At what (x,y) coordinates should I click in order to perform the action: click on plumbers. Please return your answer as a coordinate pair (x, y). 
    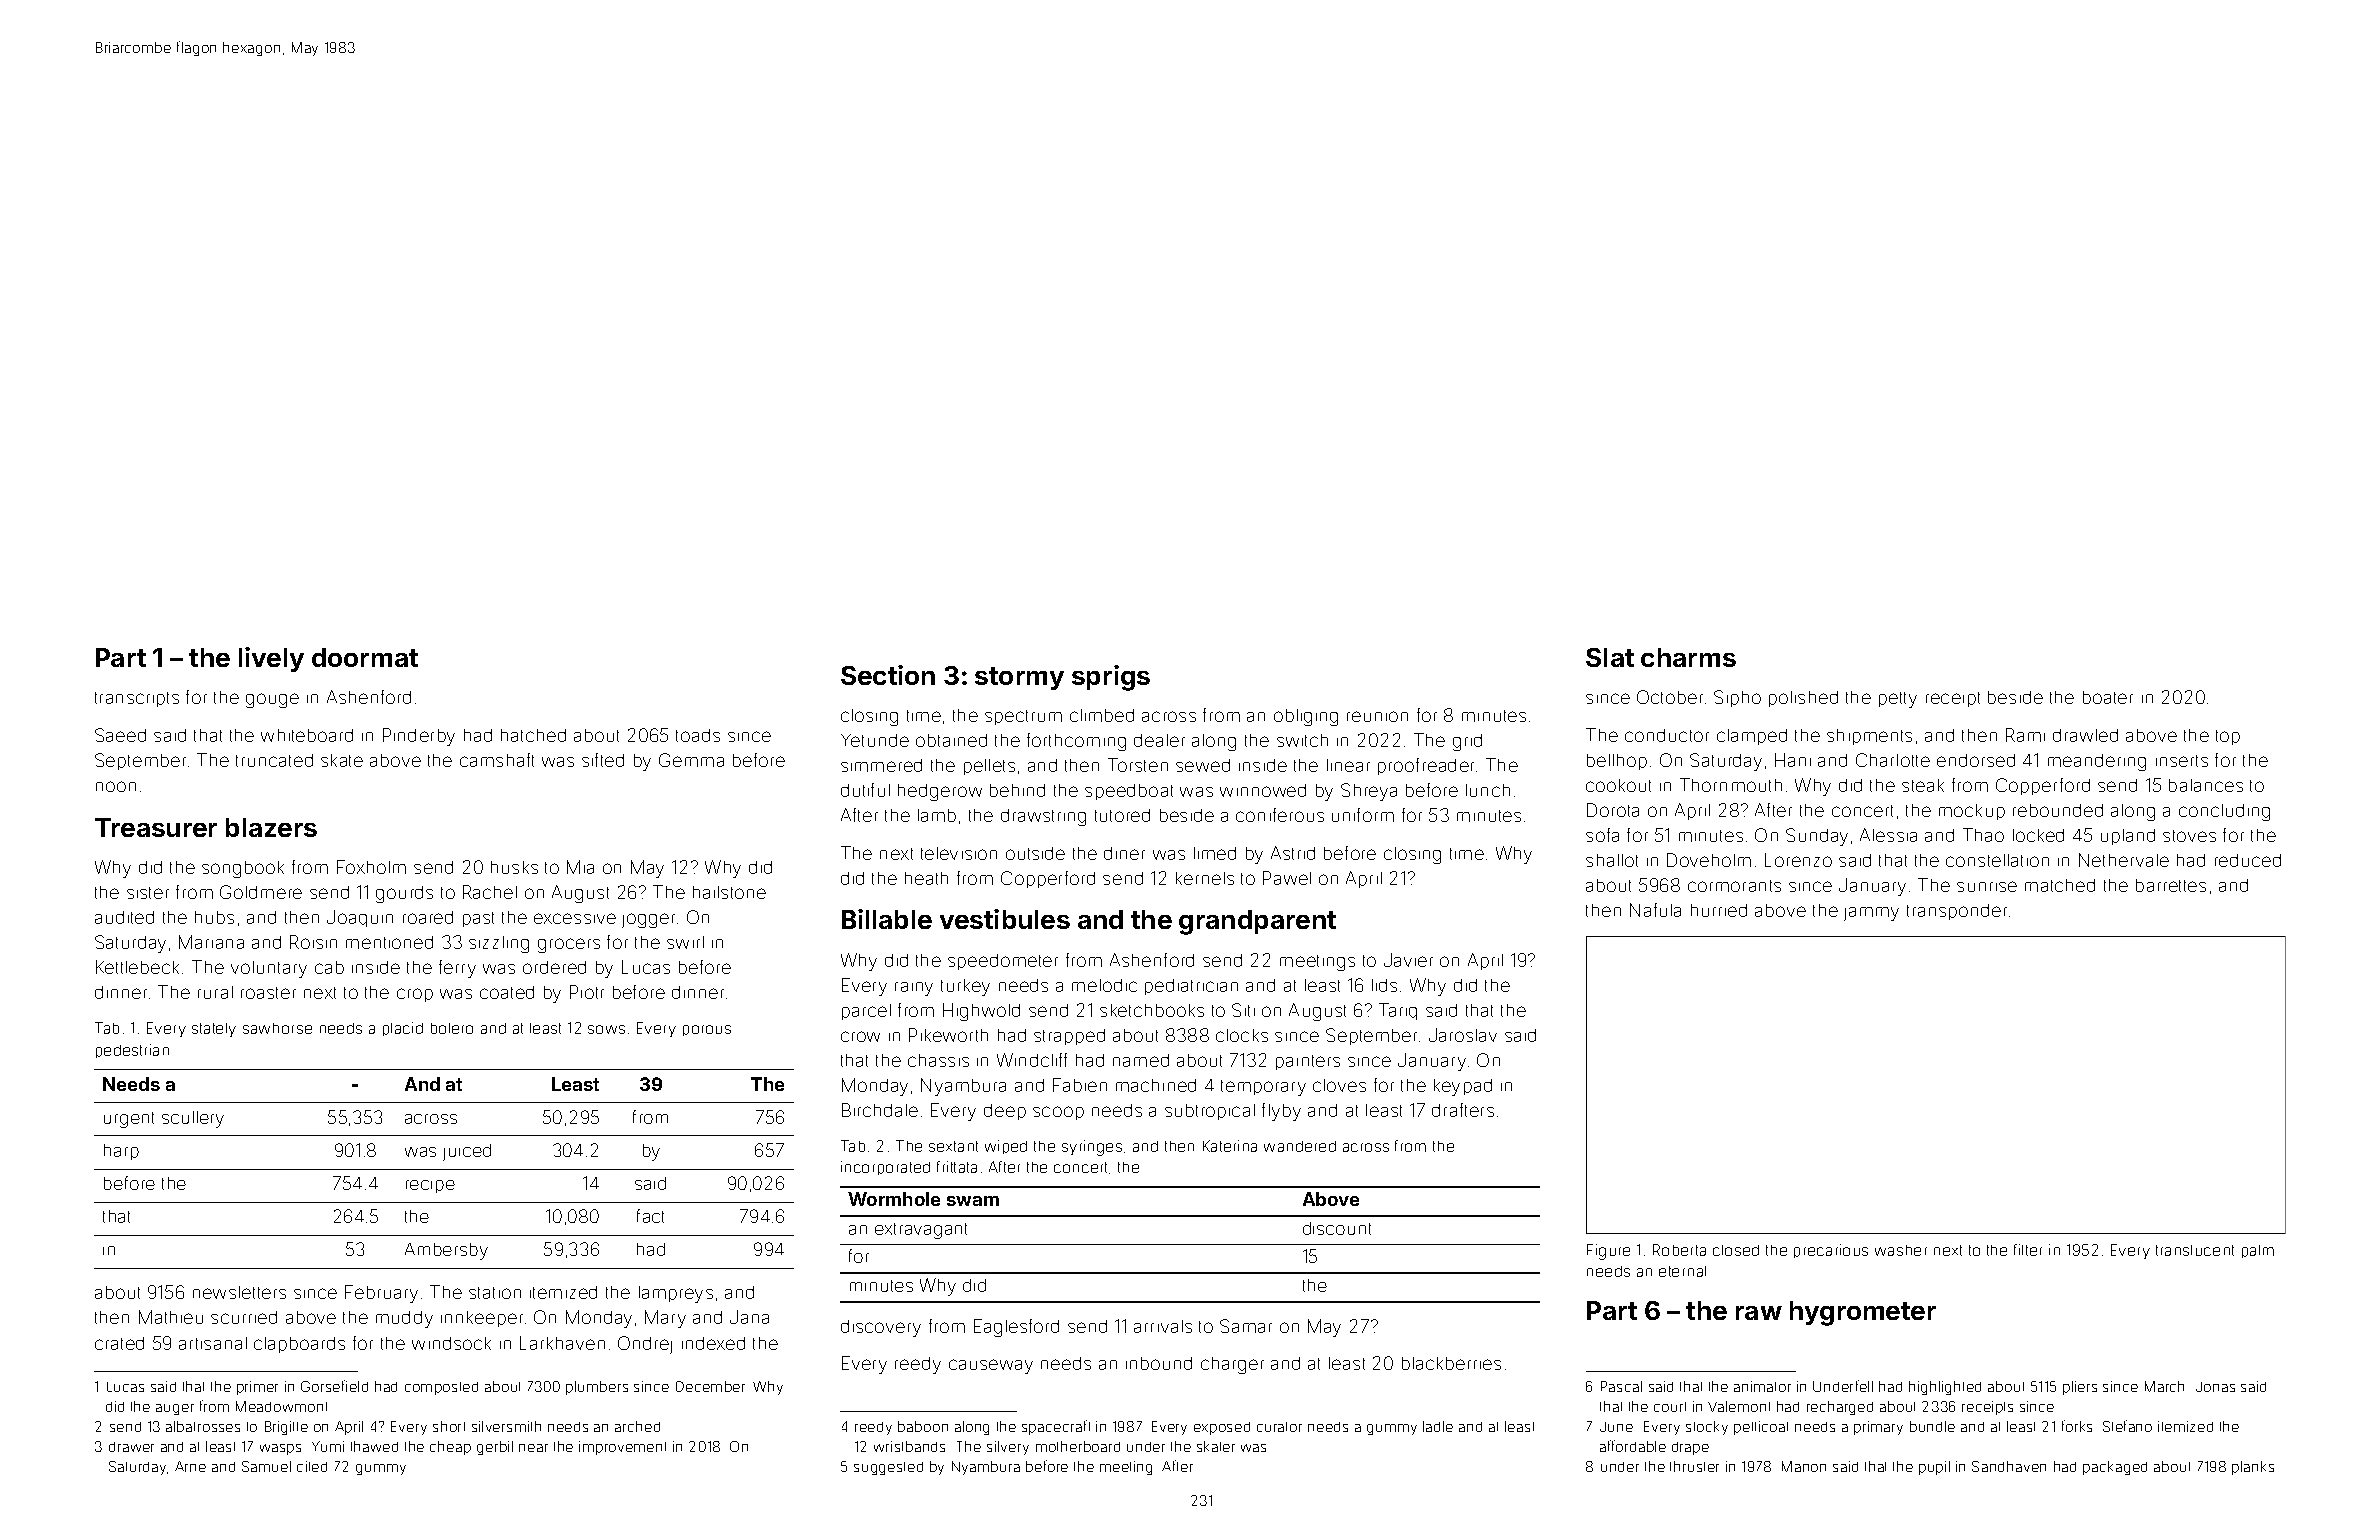
    Looking at the image, I should click on (597, 1388).
